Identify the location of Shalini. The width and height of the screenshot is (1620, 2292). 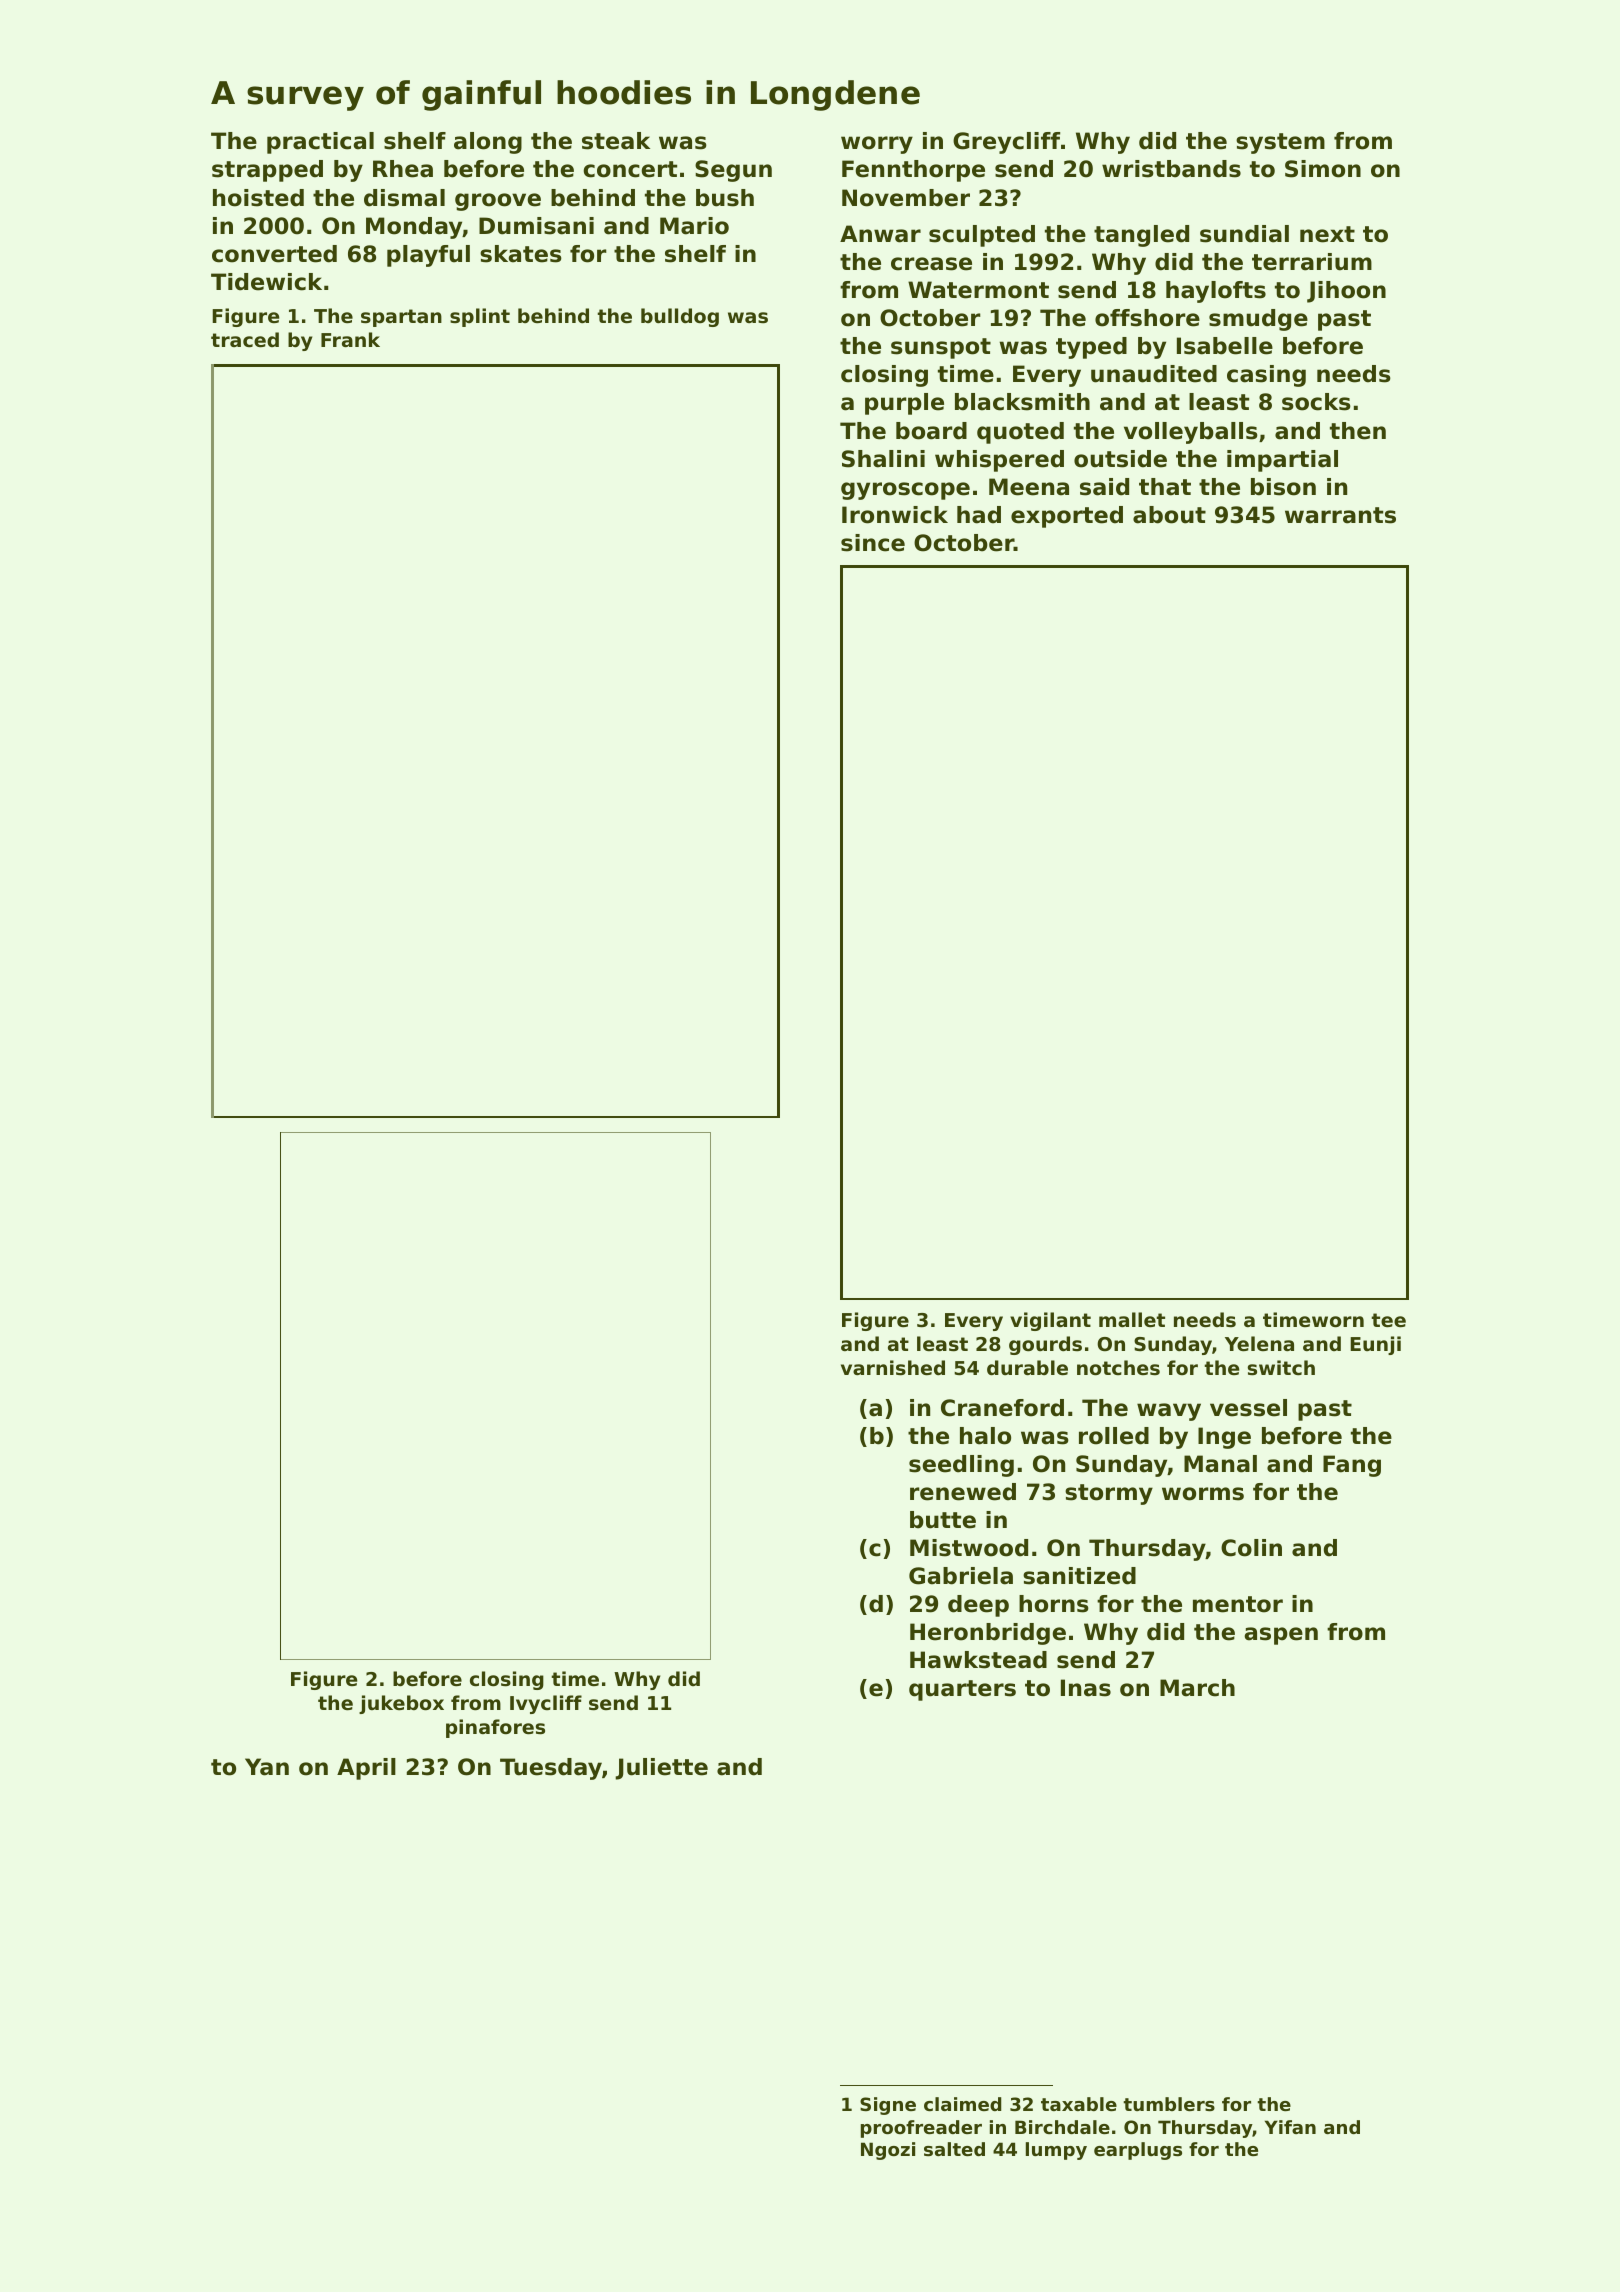
(883, 459).
